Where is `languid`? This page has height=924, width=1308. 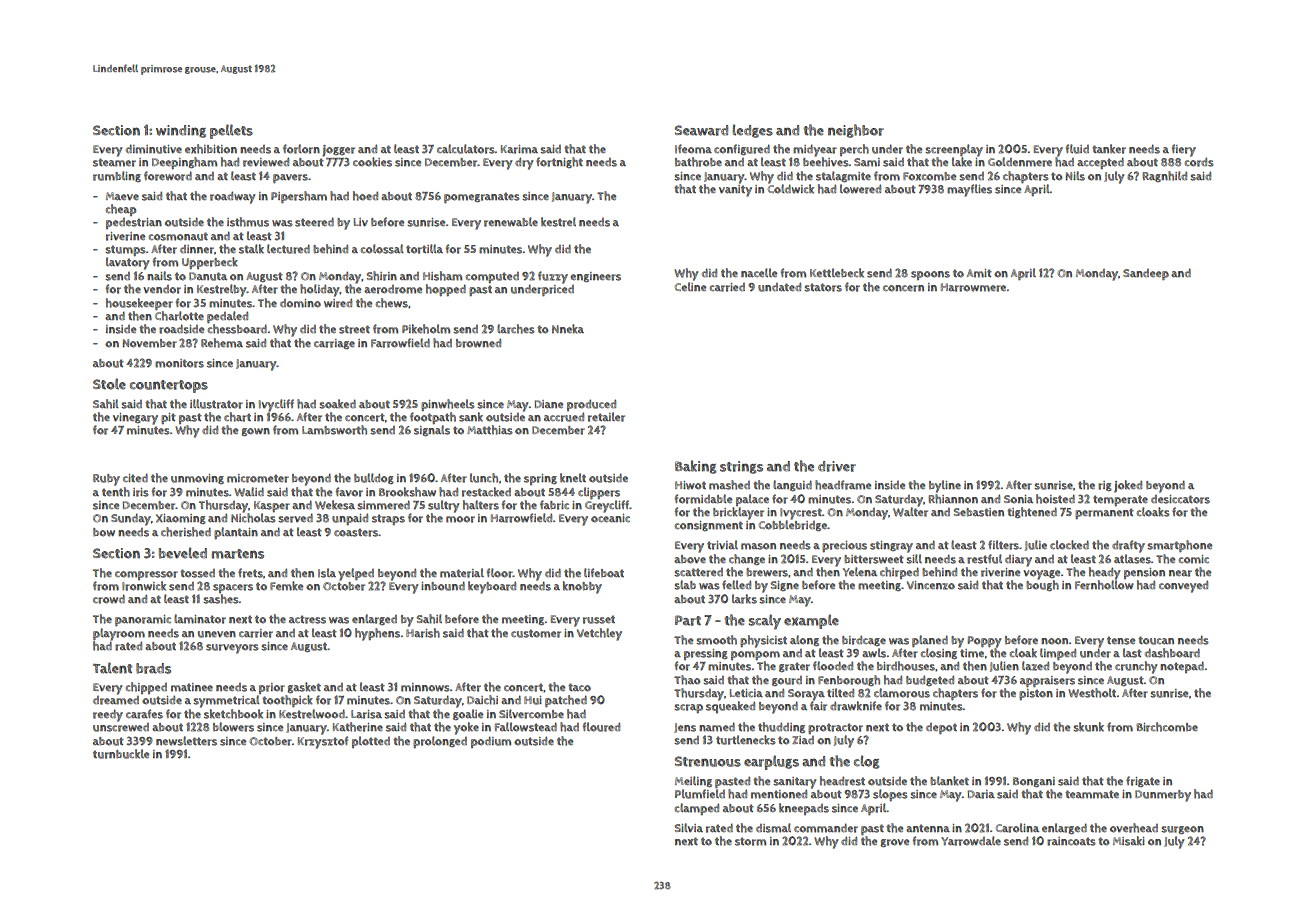
languid is located at coordinates (792, 485).
